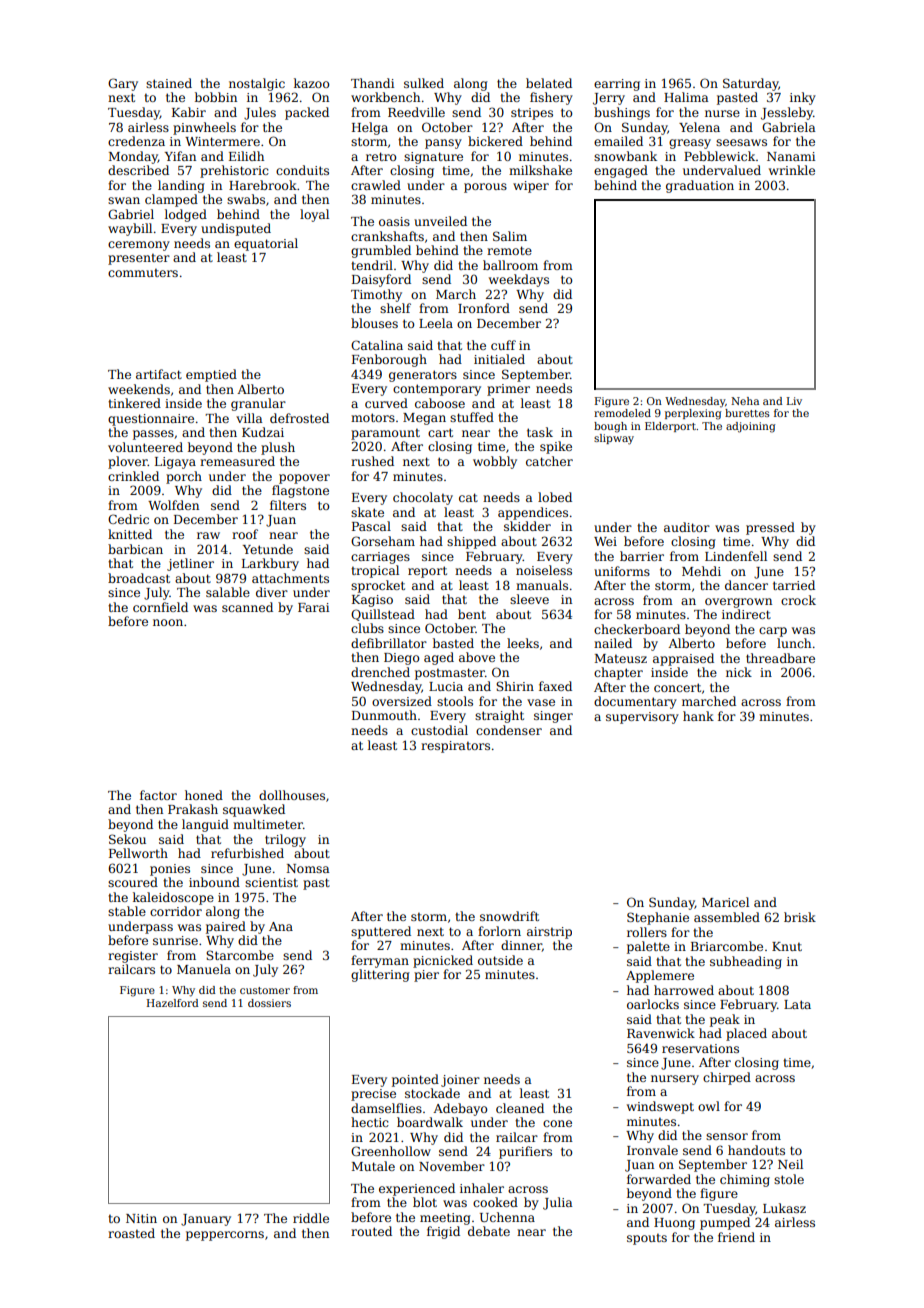 The height and width of the screenshot is (1308, 924). Describe the element at coordinates (131, 1233) in the screenshot. I see `roasted` at that location.
